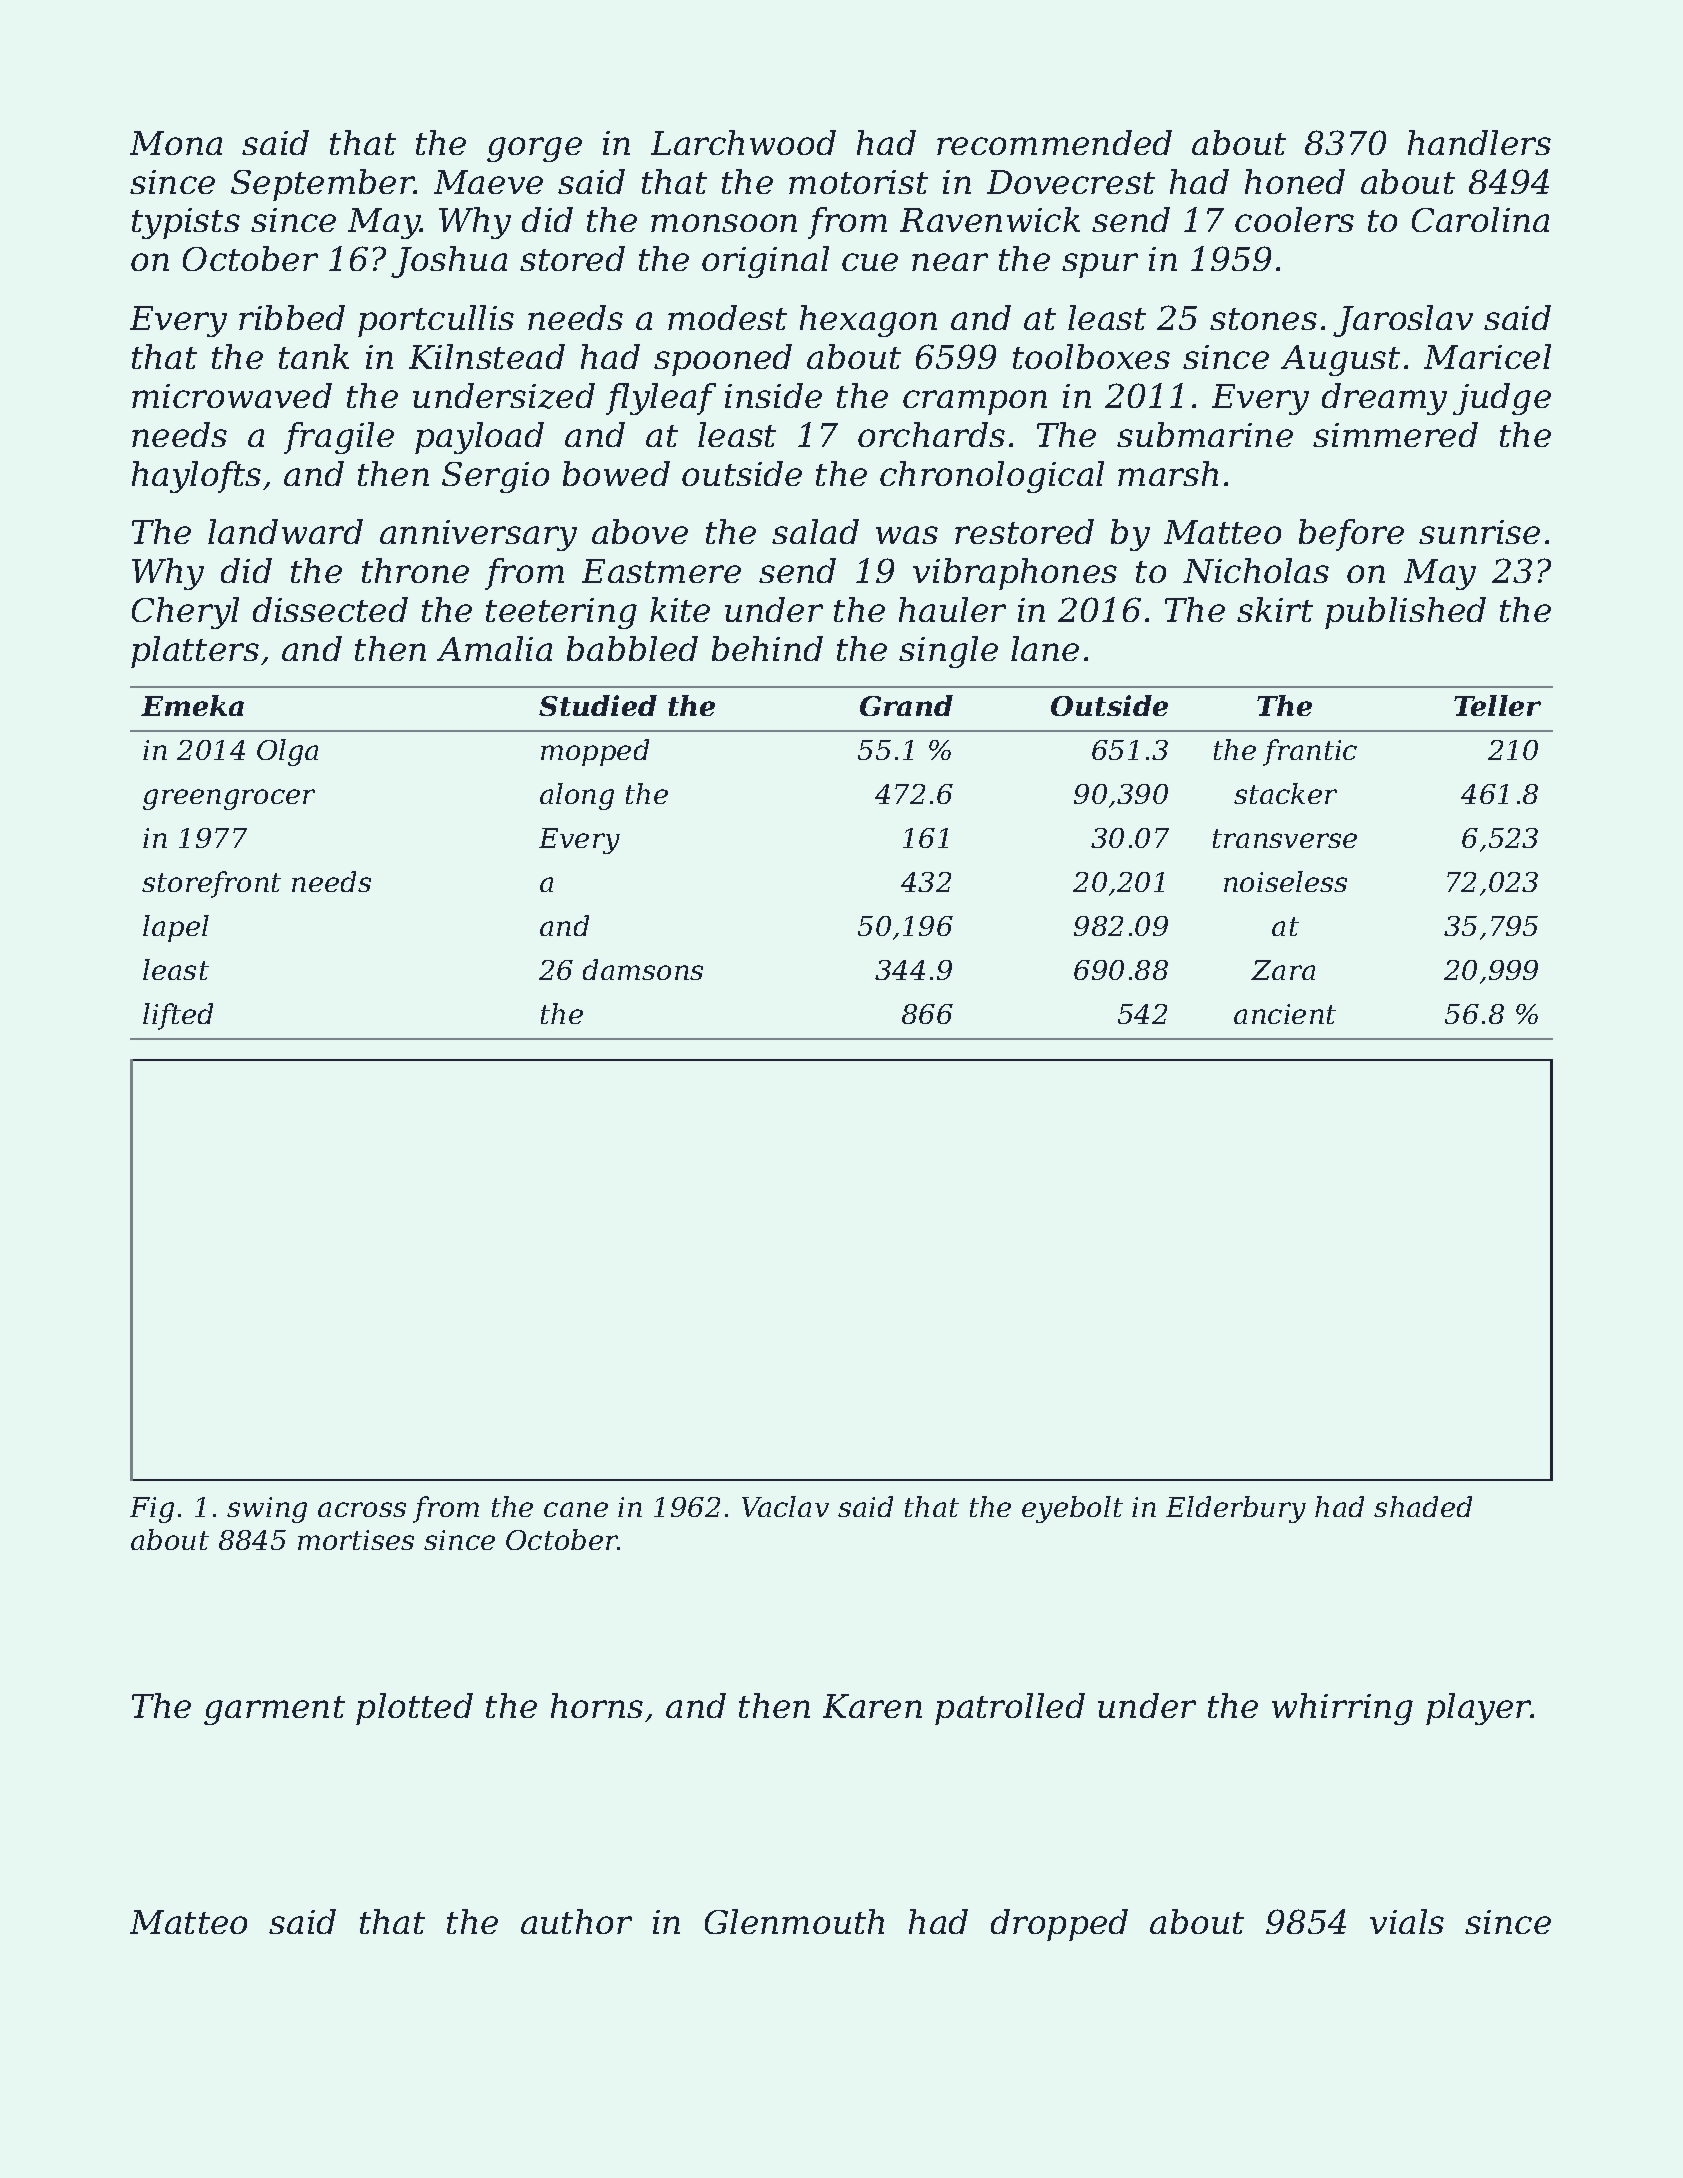  Describe the element at coordinates (176, 143) in the page. I see `Mona` at that location.
